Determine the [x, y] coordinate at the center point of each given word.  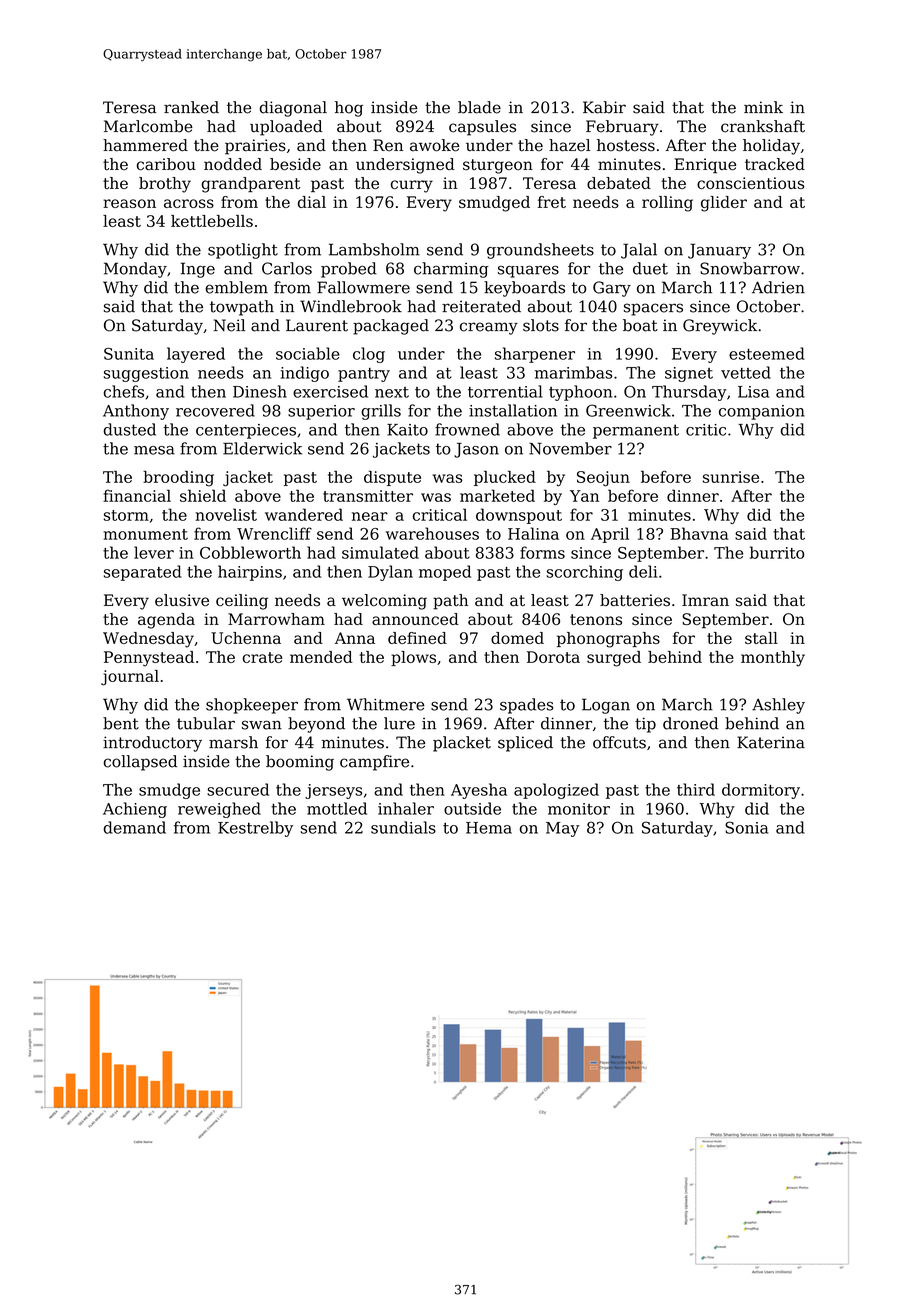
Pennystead [149, 659]
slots [541, 325]
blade [479, 107]
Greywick [720, 327]
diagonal [293, 109]
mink [763, 107]
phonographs [608, 640]
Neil [229, 325]
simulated [380, 552]
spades [526, 706]
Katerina [771, 742]
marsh [233, 742]
